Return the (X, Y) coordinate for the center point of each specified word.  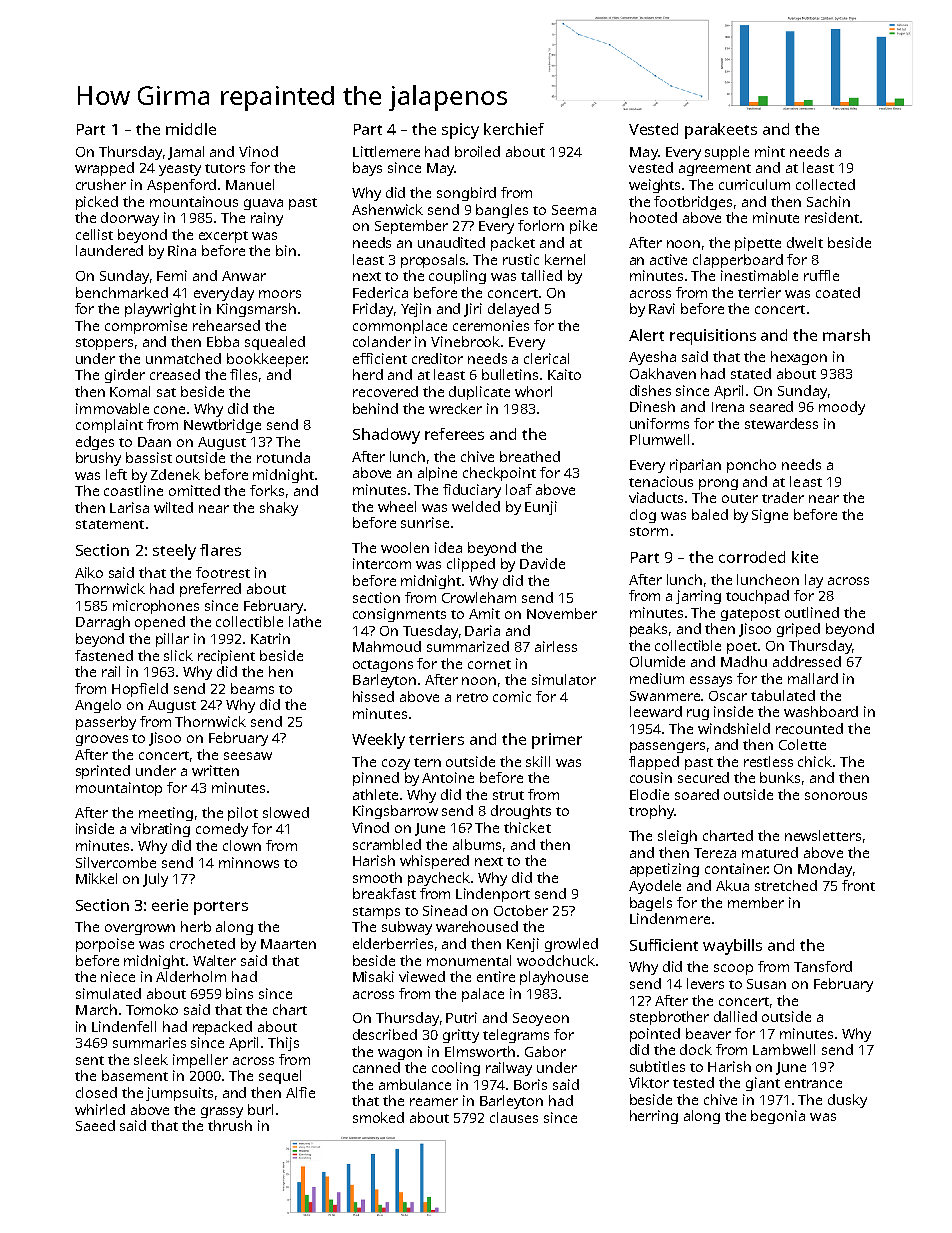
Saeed (95, 1125)
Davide (542, 563)
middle (191, 129)
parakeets (721, 131)
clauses (514, 1117)
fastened (104, 655)
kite (805, 557)
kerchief (514, 129)
